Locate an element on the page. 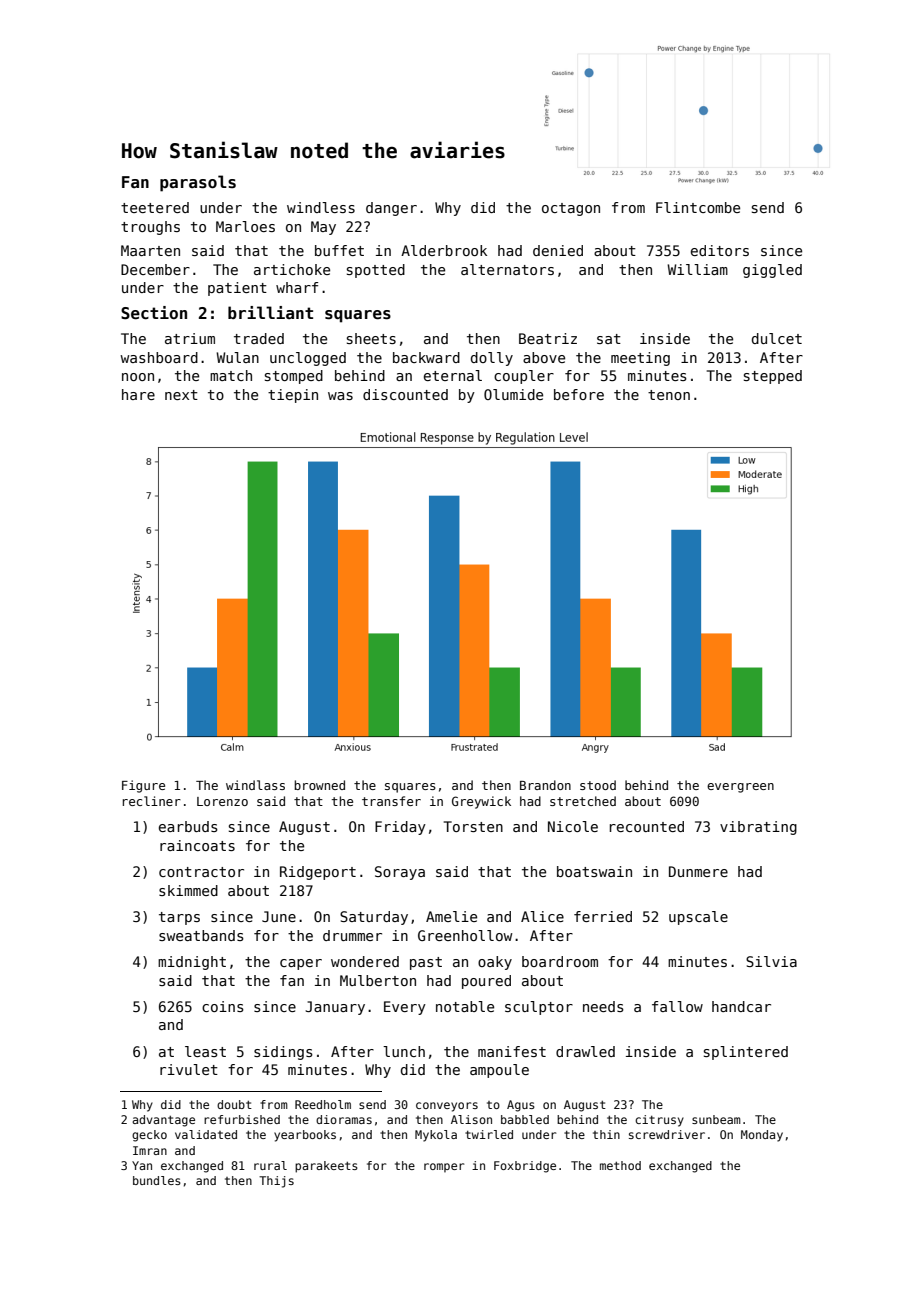 This page has height=1314, width=924. handcar is located at coordinates (741, 1006).
